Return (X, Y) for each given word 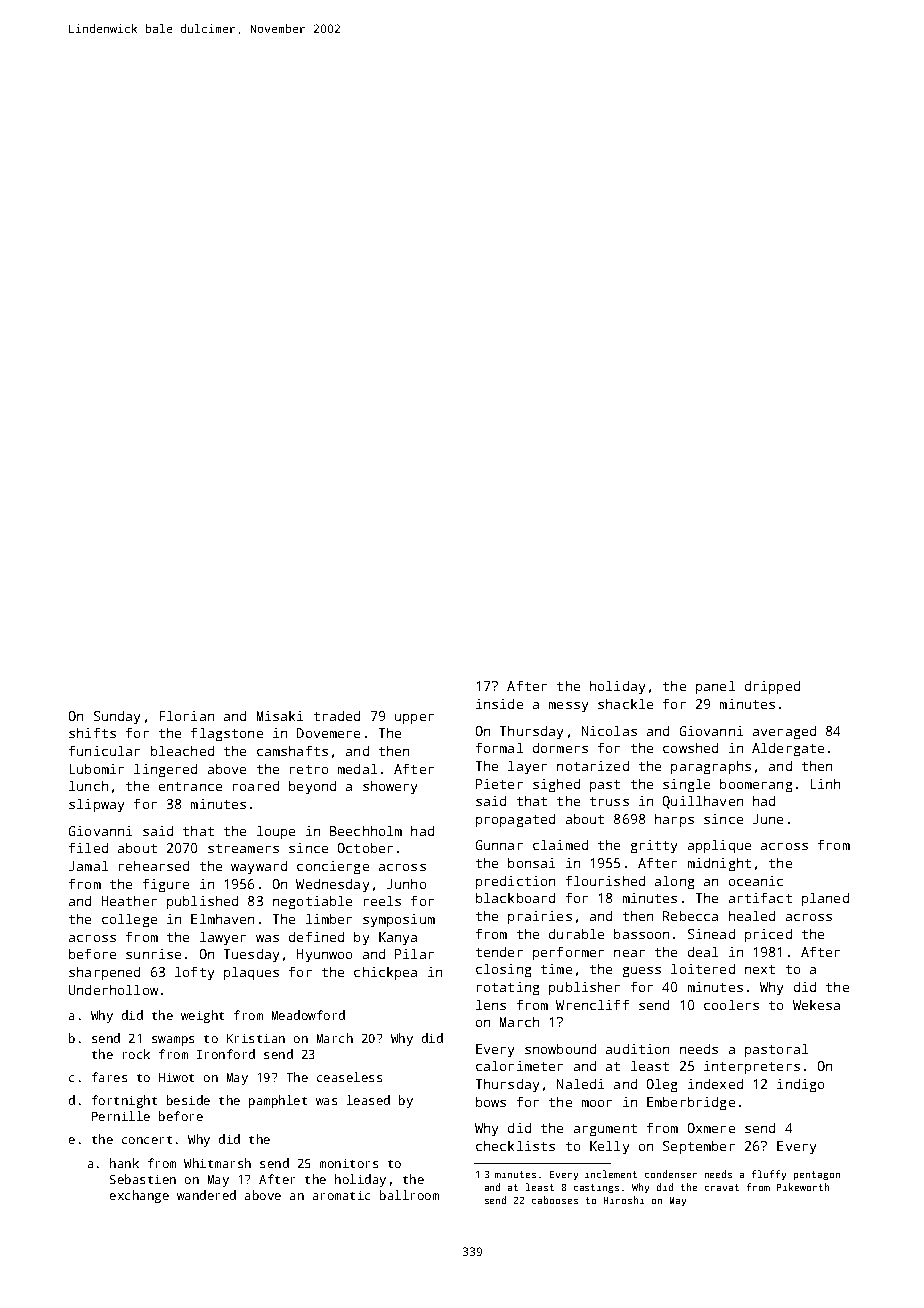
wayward (259, 867)
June (768, 819)
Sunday (117, 717)
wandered (206, 1195)
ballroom (409, 1195)
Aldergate (788, 749)
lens (491, 1005)
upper (414, 719)
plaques (251, 973)
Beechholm (366, 831)
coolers (731, 1005)
